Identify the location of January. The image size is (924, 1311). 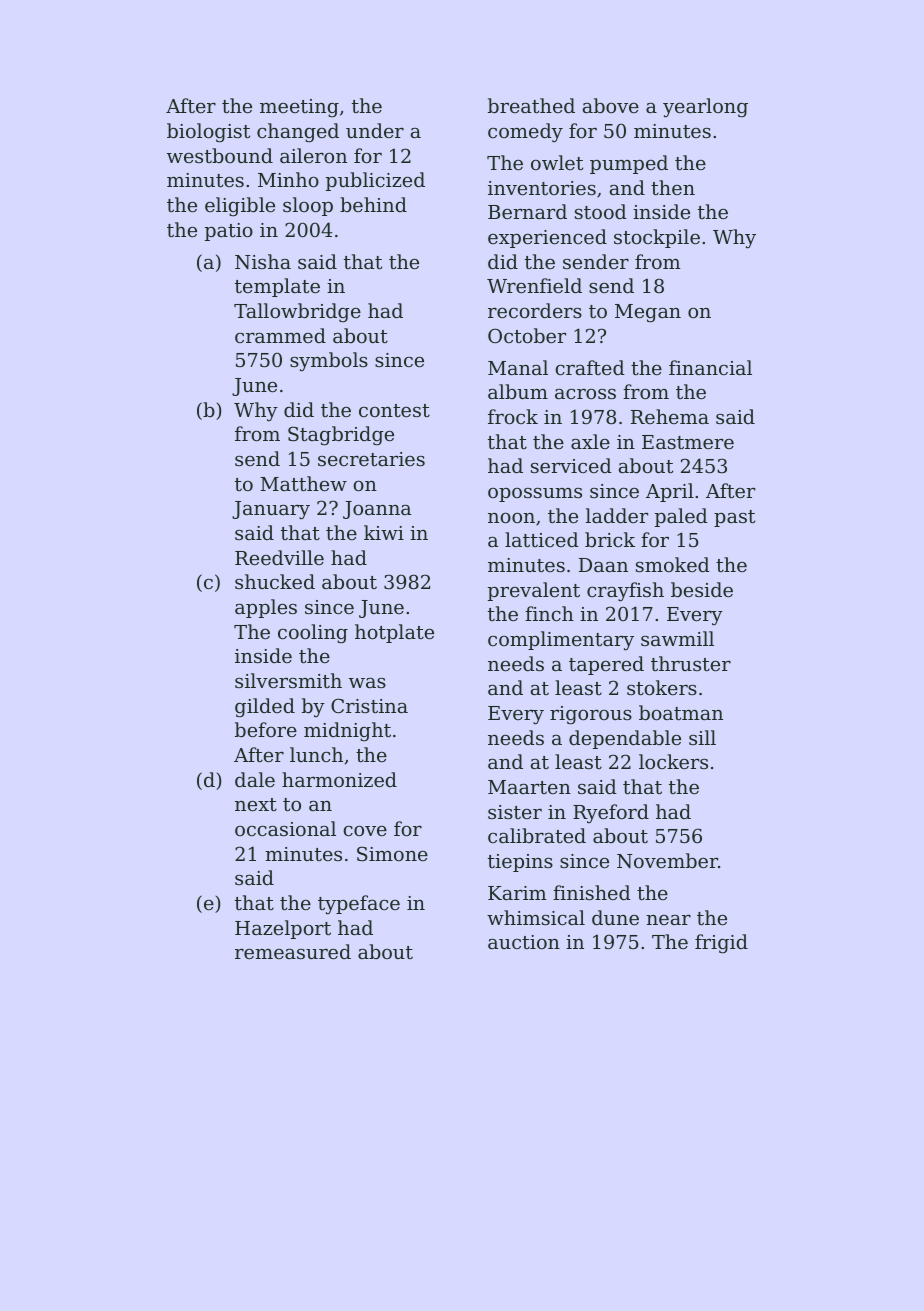
(271, 510).
